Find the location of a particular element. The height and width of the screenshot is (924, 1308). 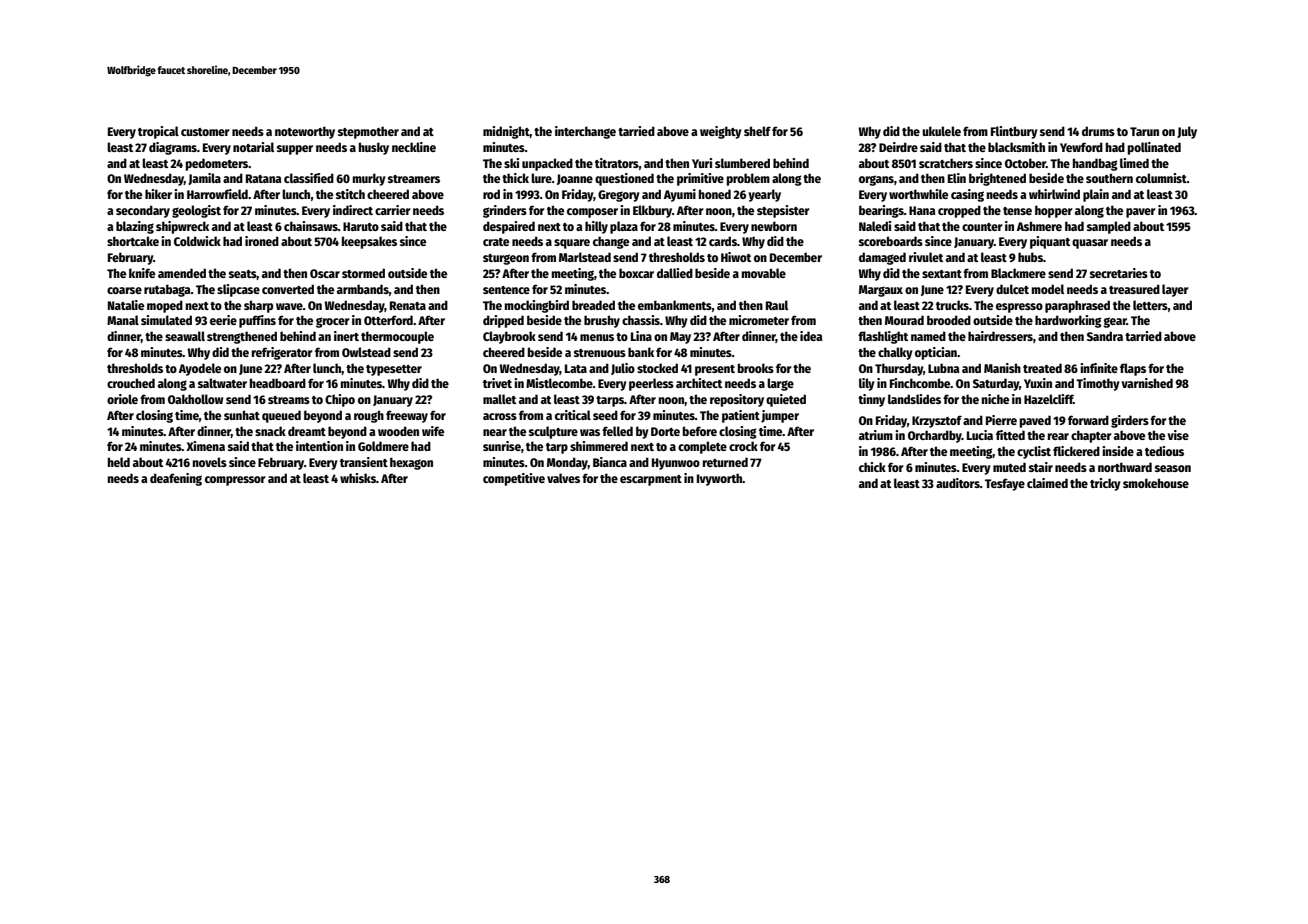

Ivyworth is located at coordinates (720, 479).
